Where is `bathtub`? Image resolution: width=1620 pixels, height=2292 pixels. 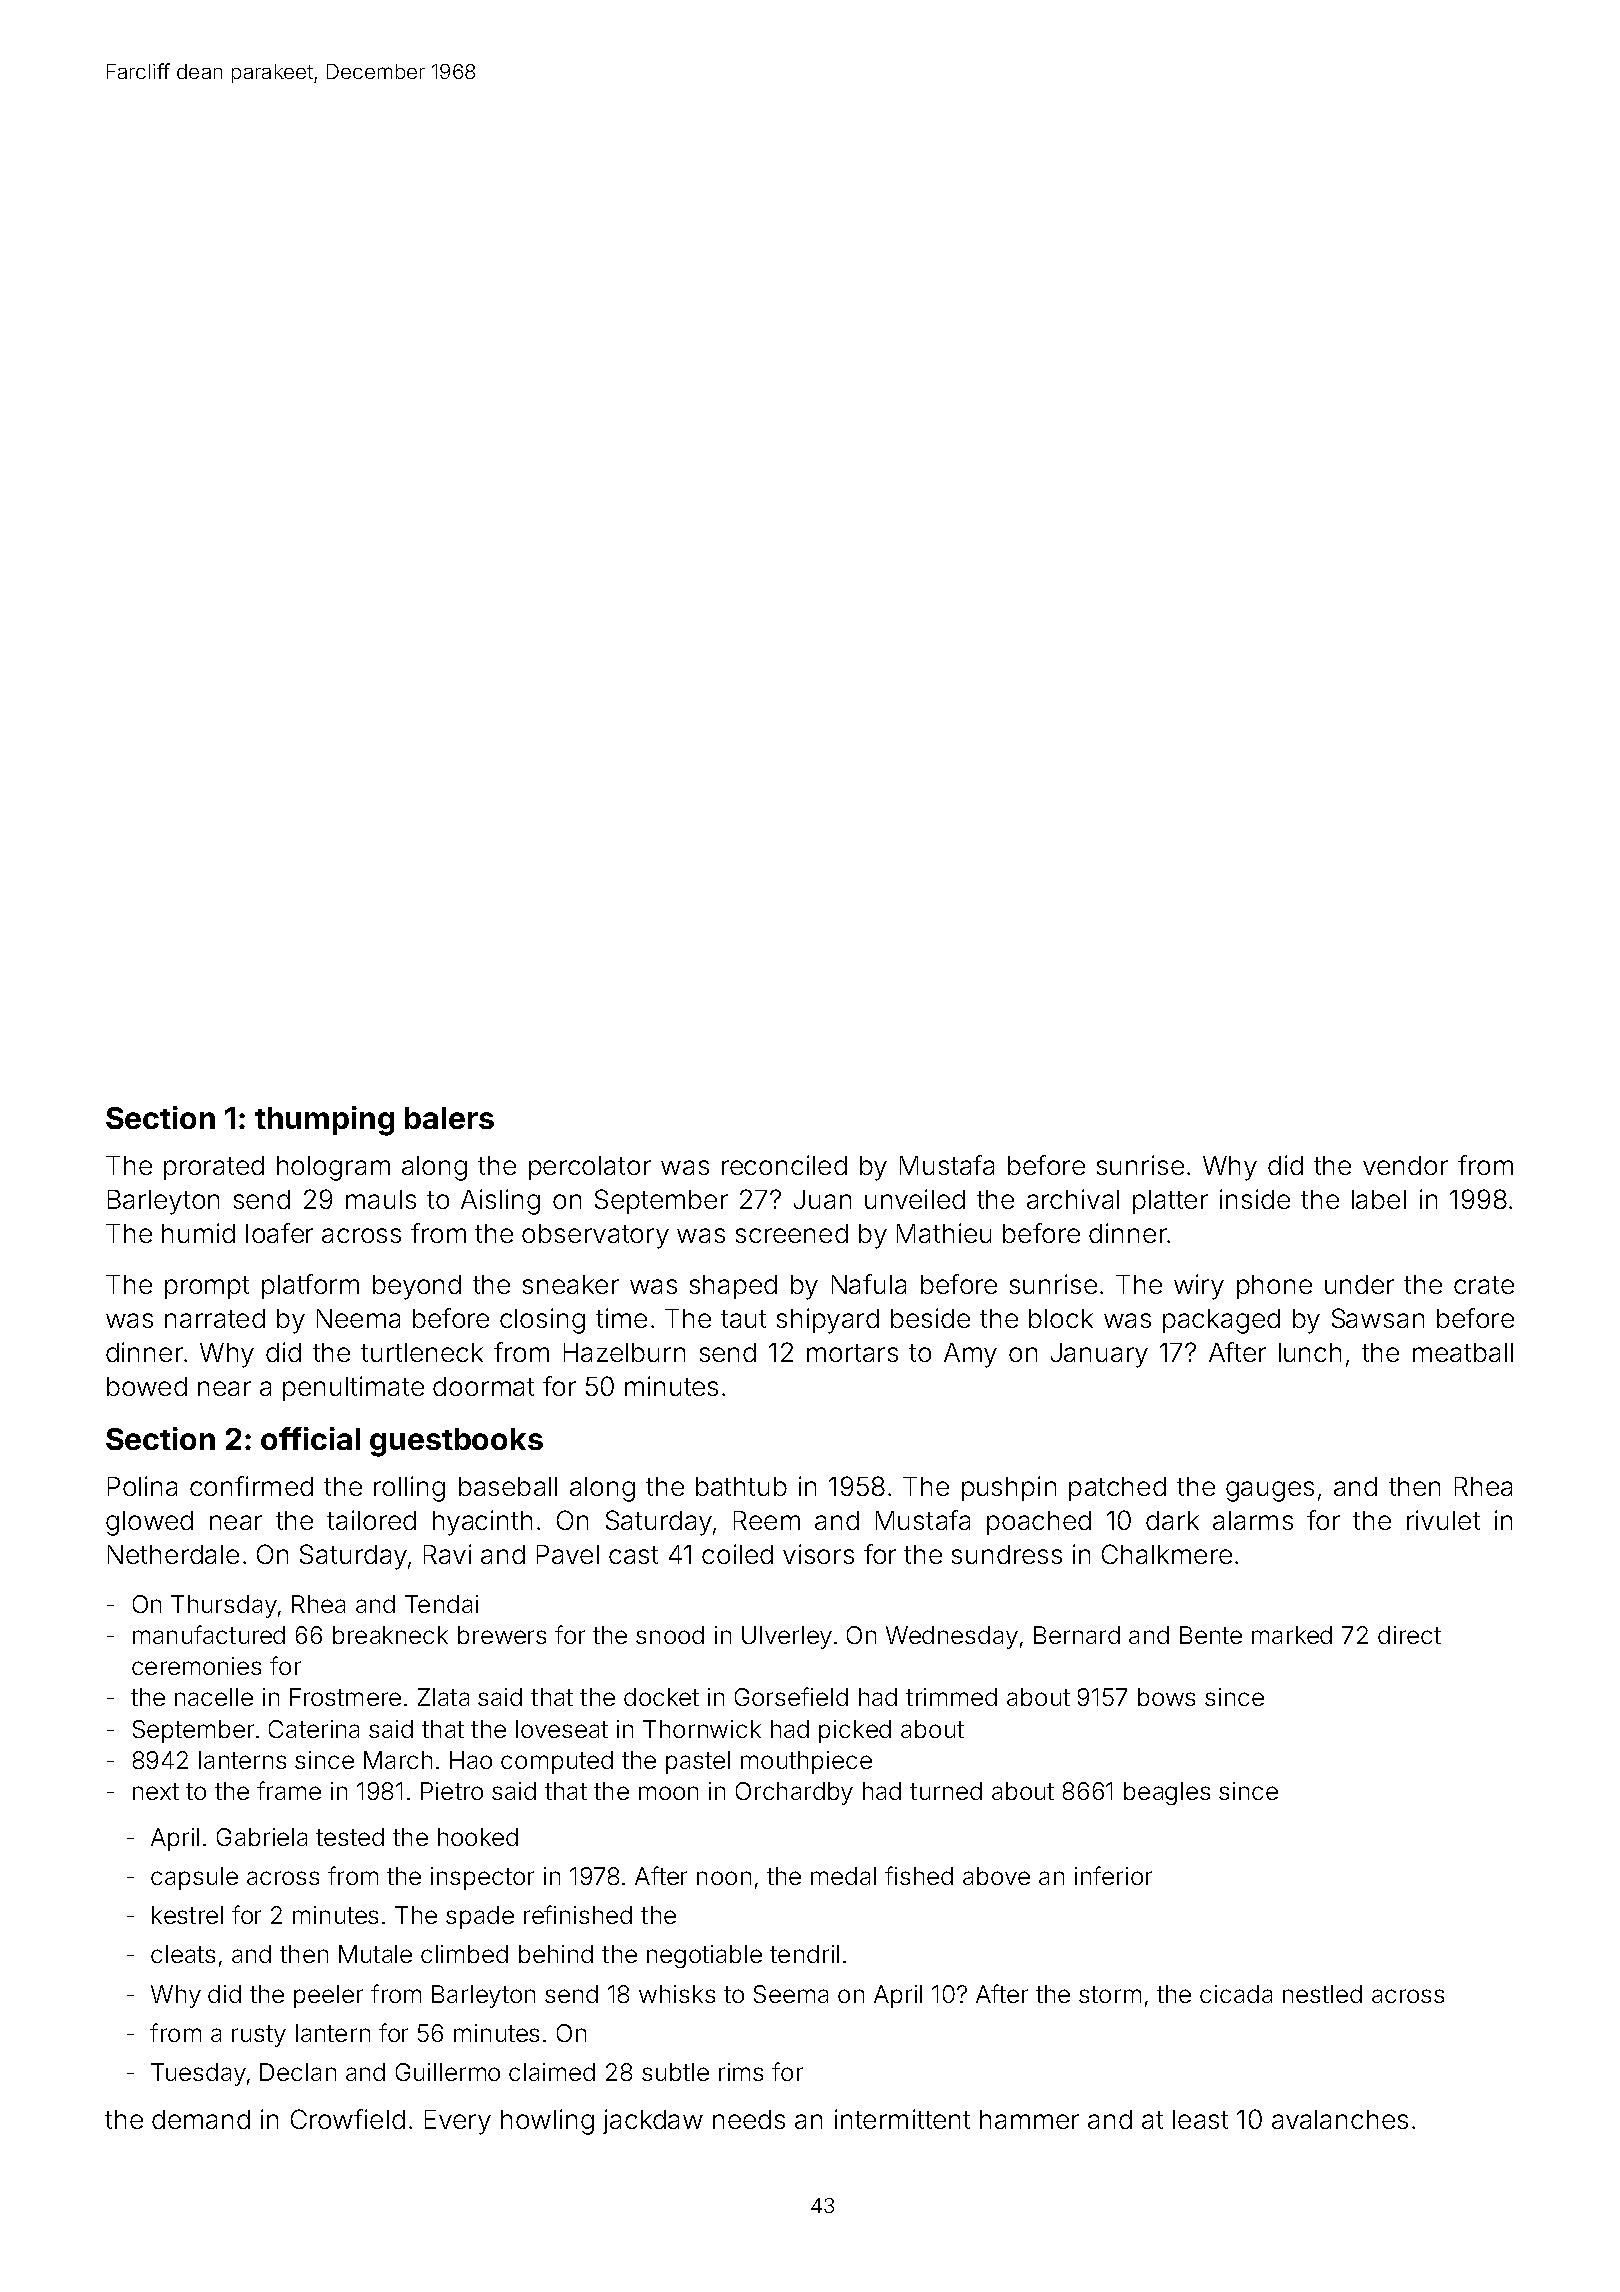 bathtub is located at coordinates (741, 1486).
